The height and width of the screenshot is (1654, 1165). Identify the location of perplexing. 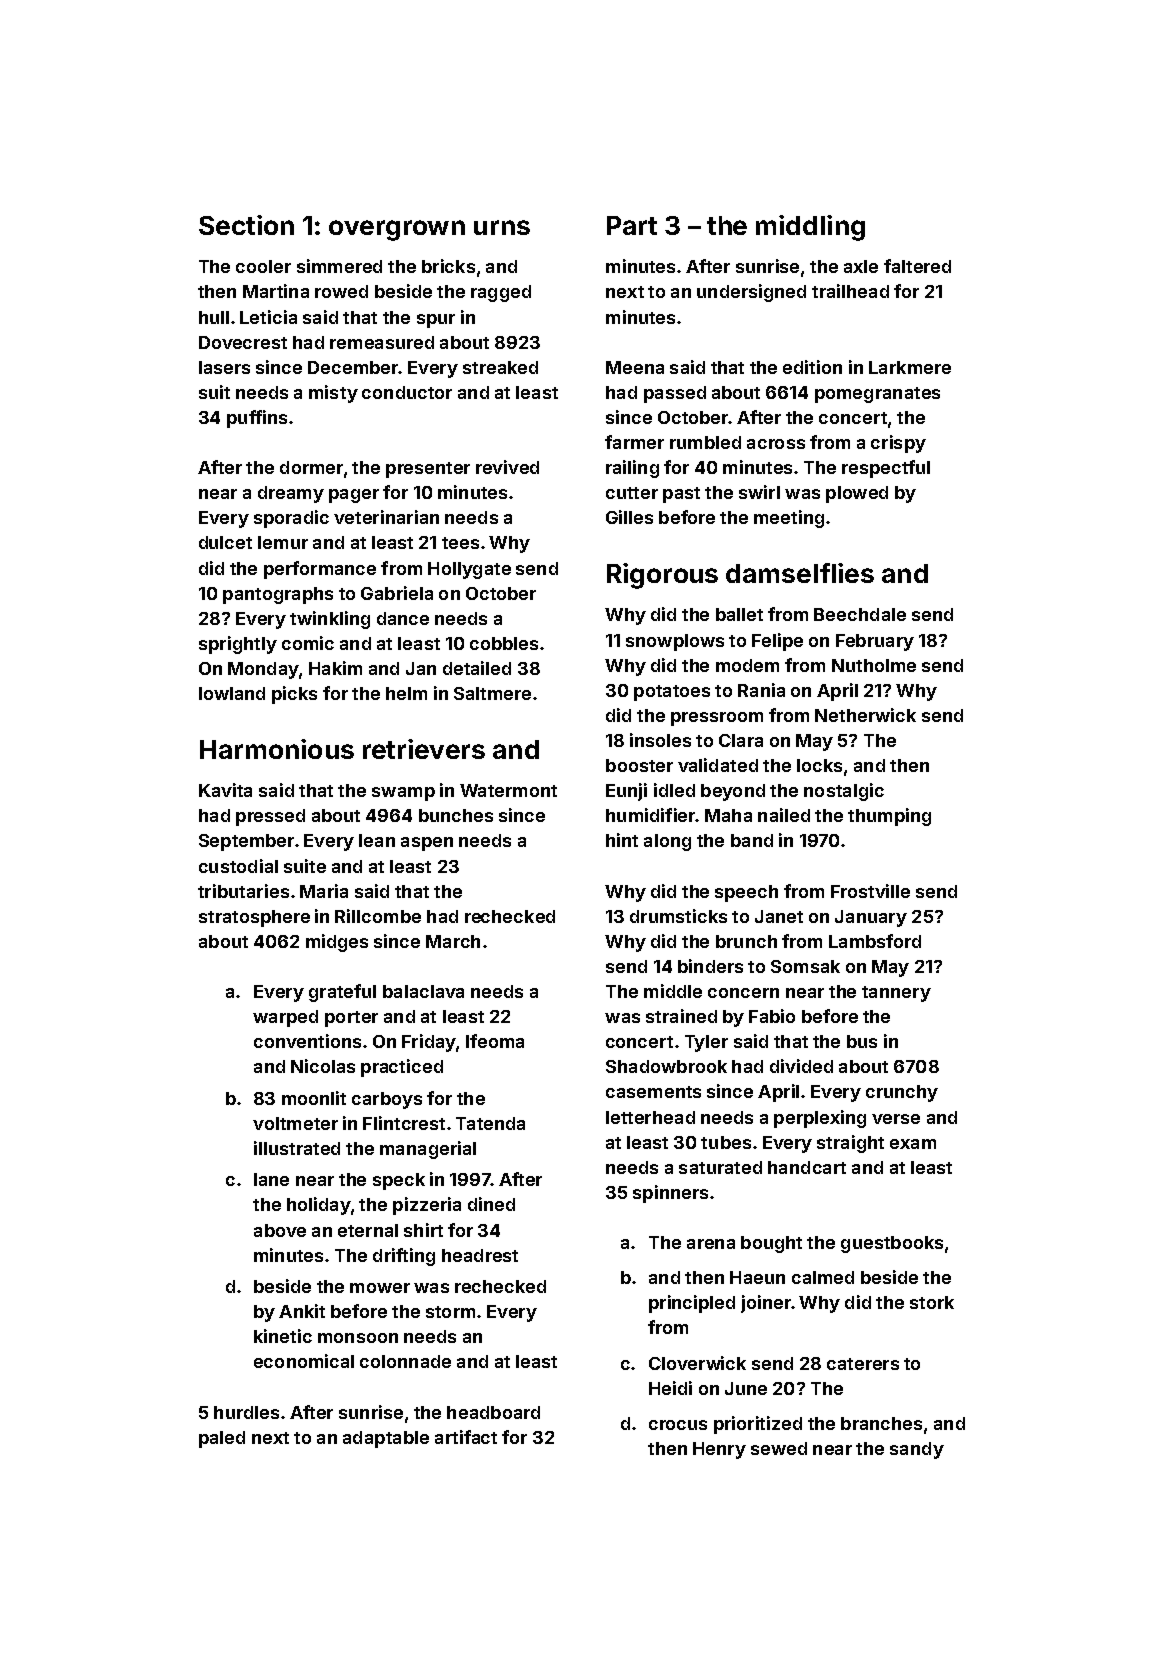
(820, 1119).
